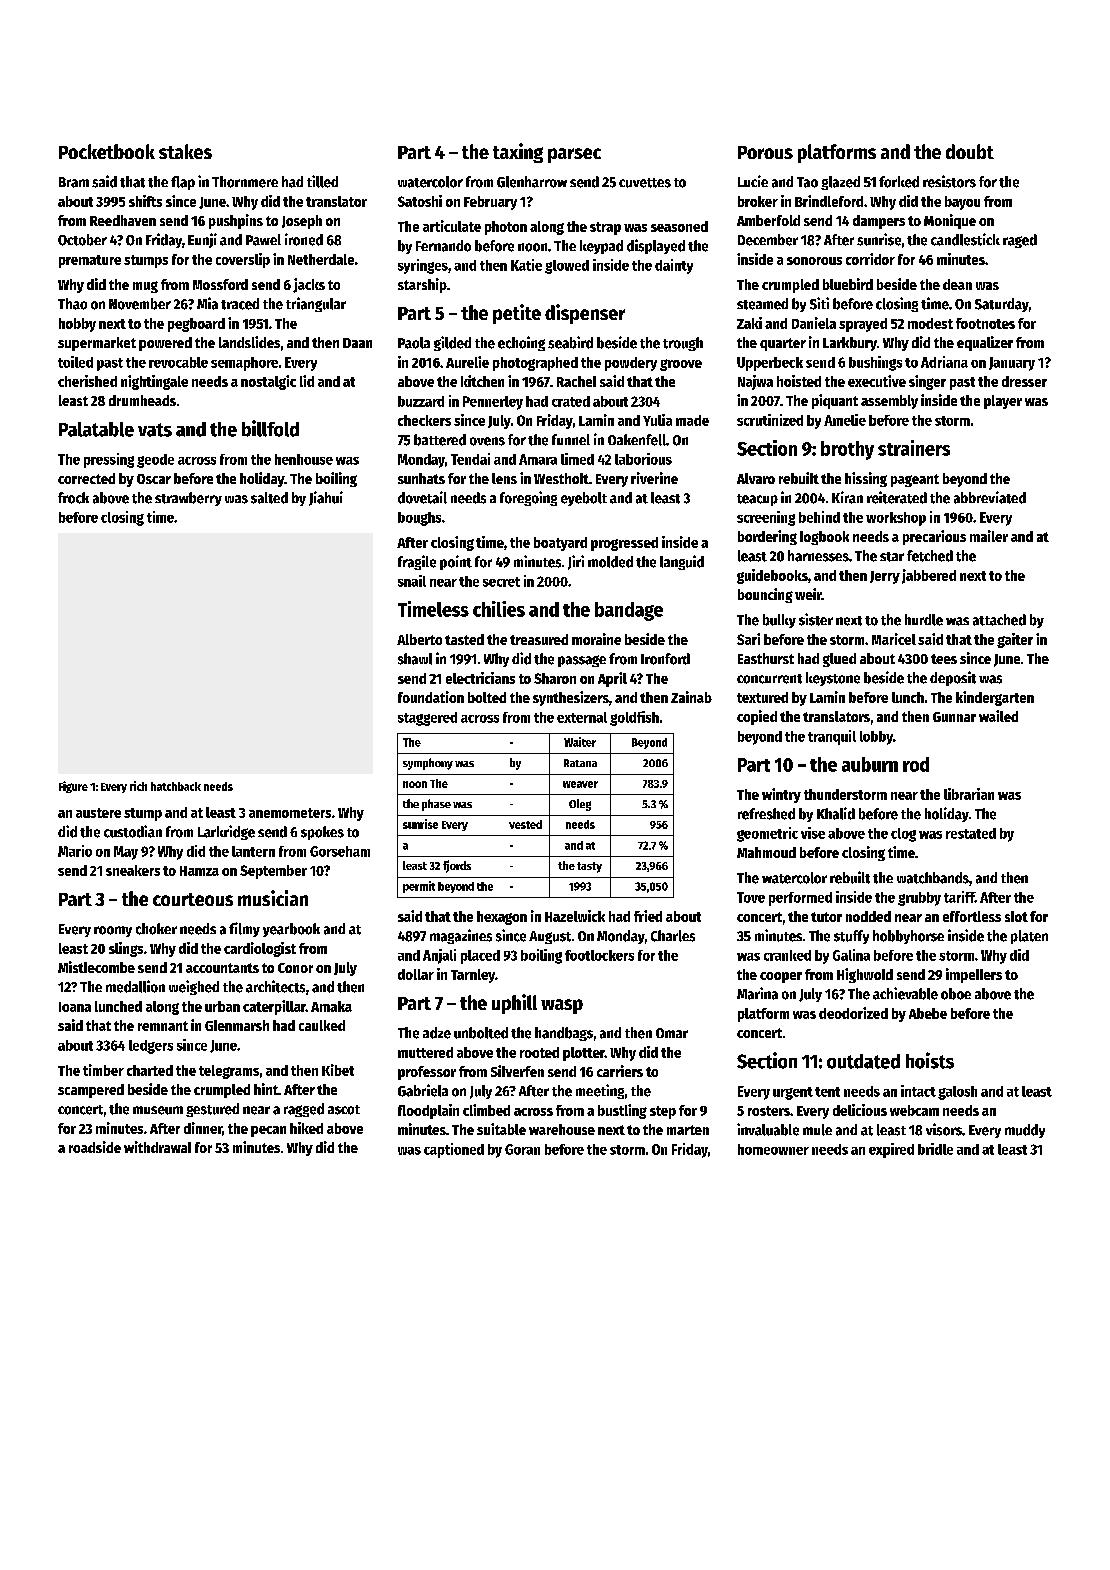  What do you see at coordinates (188, 499) in the page?
I see `strawberry` at bounding box center [188, 499].
